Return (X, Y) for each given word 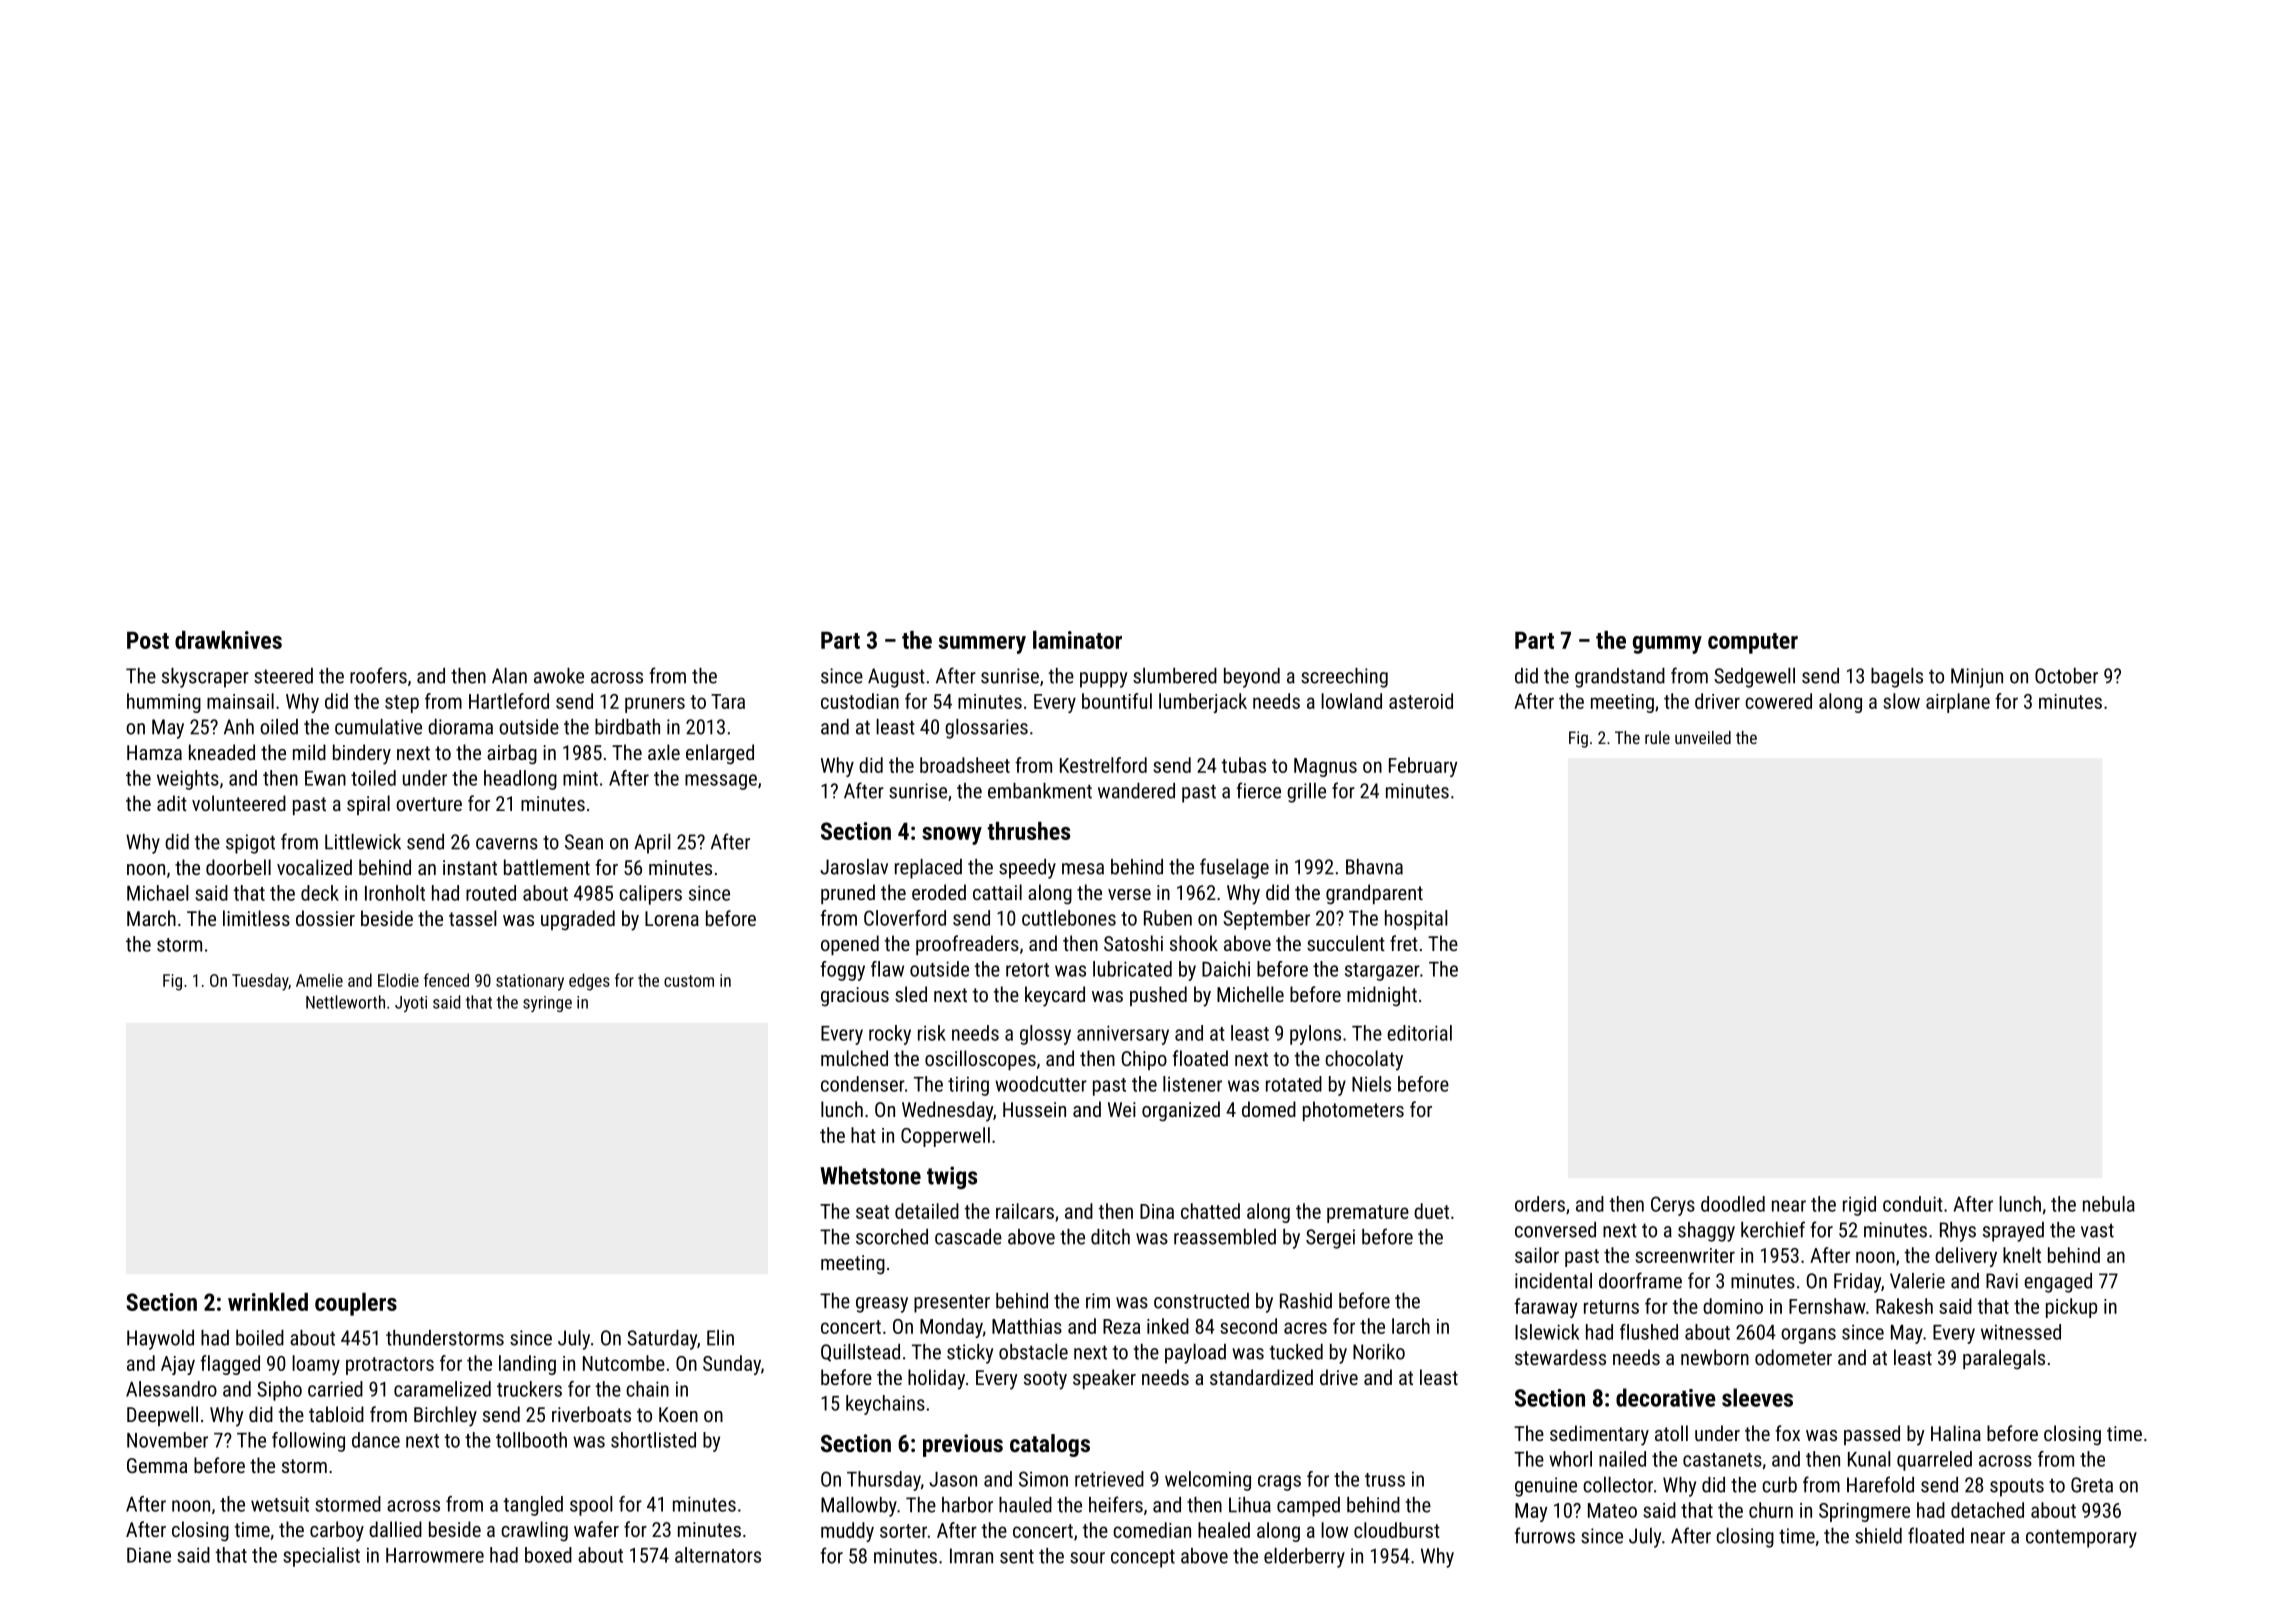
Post (148, 640)
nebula (2109, 1204)
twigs (952, 1177)
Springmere (1864, 1512)
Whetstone (870, 1175)
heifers (1116, 1504)
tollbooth (531, 1440)
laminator (1077, 640)
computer (1753, 643)
